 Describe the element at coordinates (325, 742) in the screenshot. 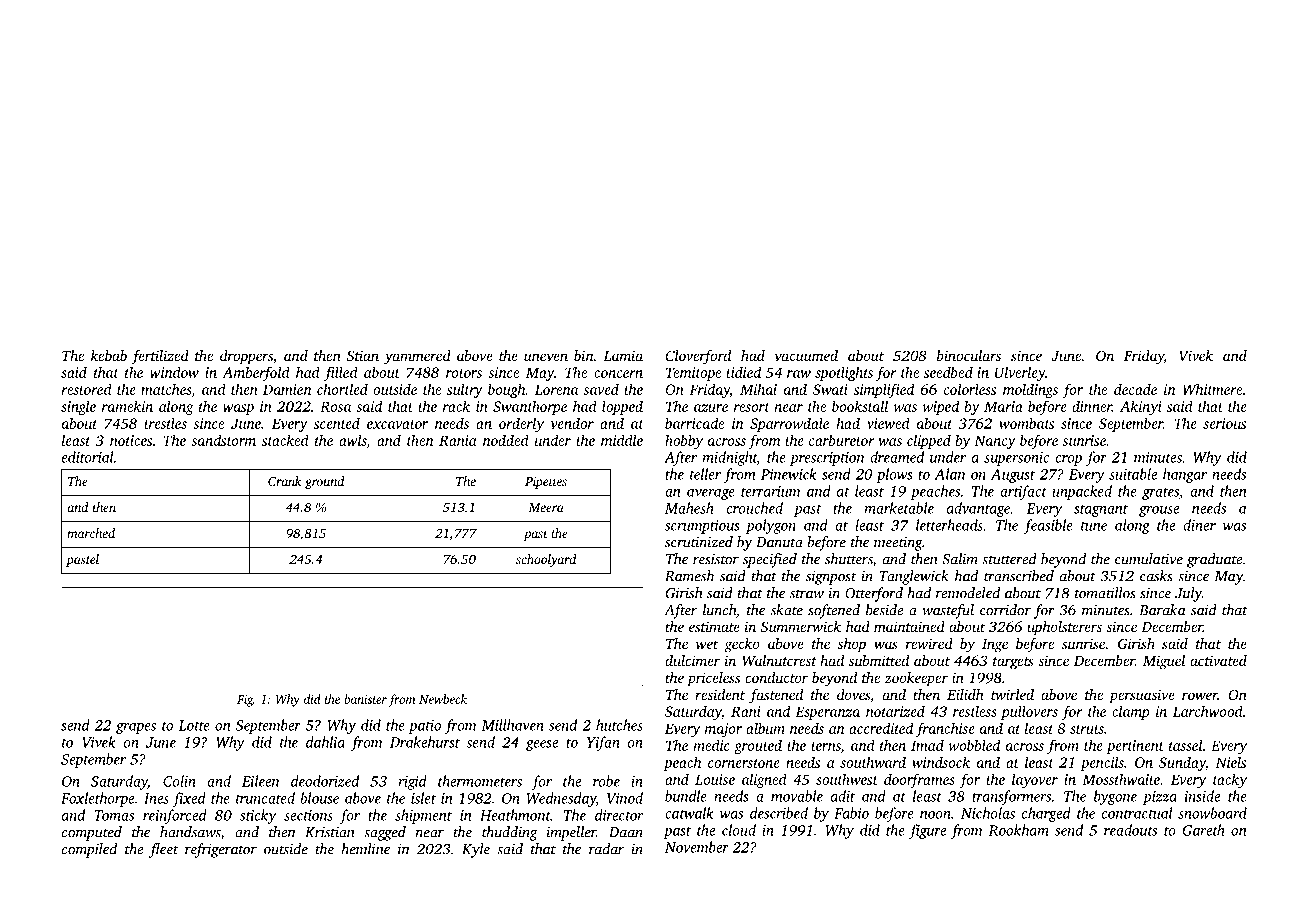

I see `dahlia` at that location.
